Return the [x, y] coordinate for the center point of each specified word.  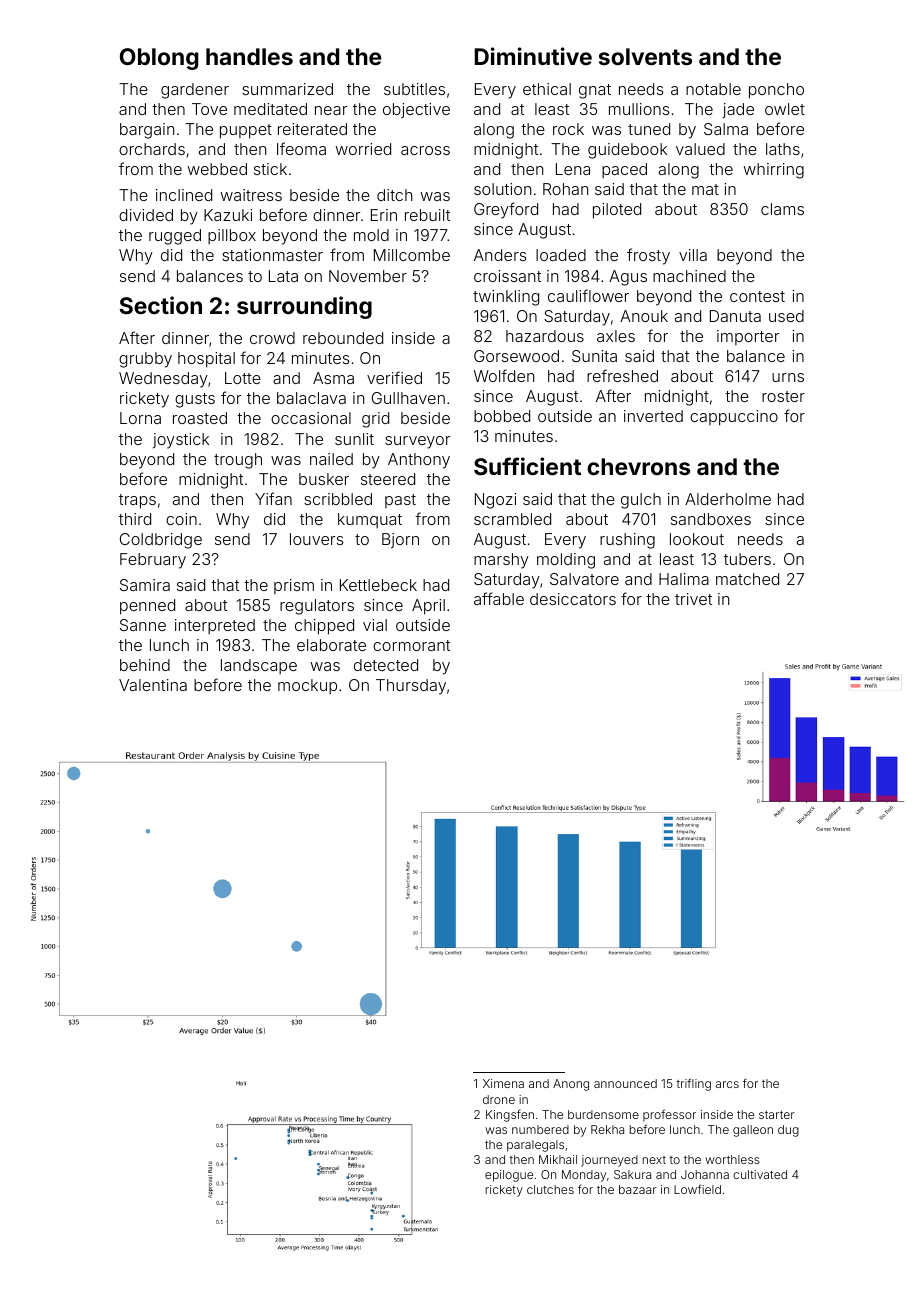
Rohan [565, 189]
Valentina [153, 685]
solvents [645, 56]
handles [249, 56]
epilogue [509, 1176]
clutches [550, 1189]
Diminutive [533, 56]
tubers [747, 559]
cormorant [411, 645]
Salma [726, 129]
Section [161, 305]
